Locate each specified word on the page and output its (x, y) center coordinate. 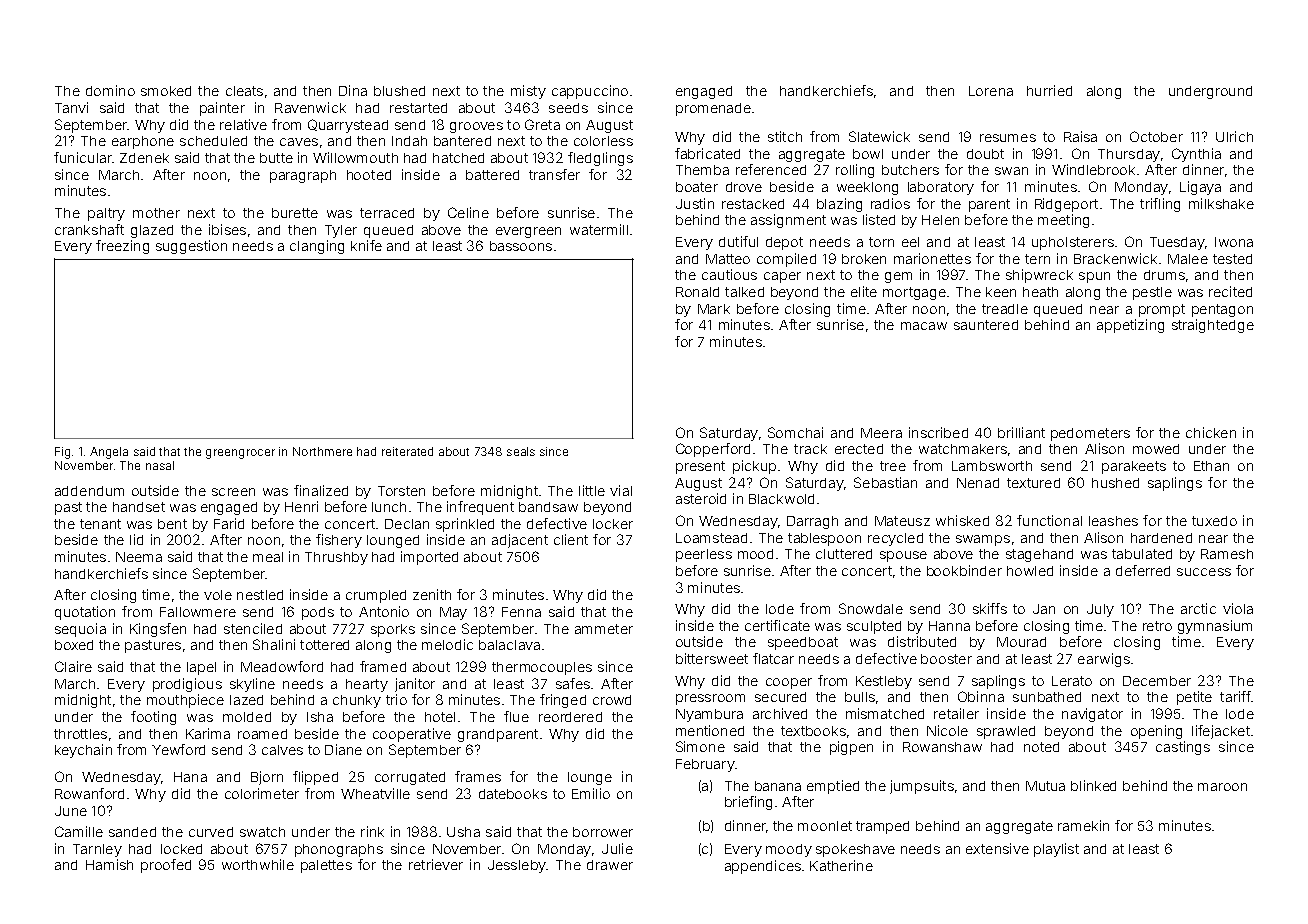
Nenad (978, 483)
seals (521, 451)
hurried (1049, 90)
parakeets (1134, 467)
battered (492, 175)
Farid (229, 523)
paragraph (303, 176)
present (700, 467)
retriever (436, 864)
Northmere (322, 451)
